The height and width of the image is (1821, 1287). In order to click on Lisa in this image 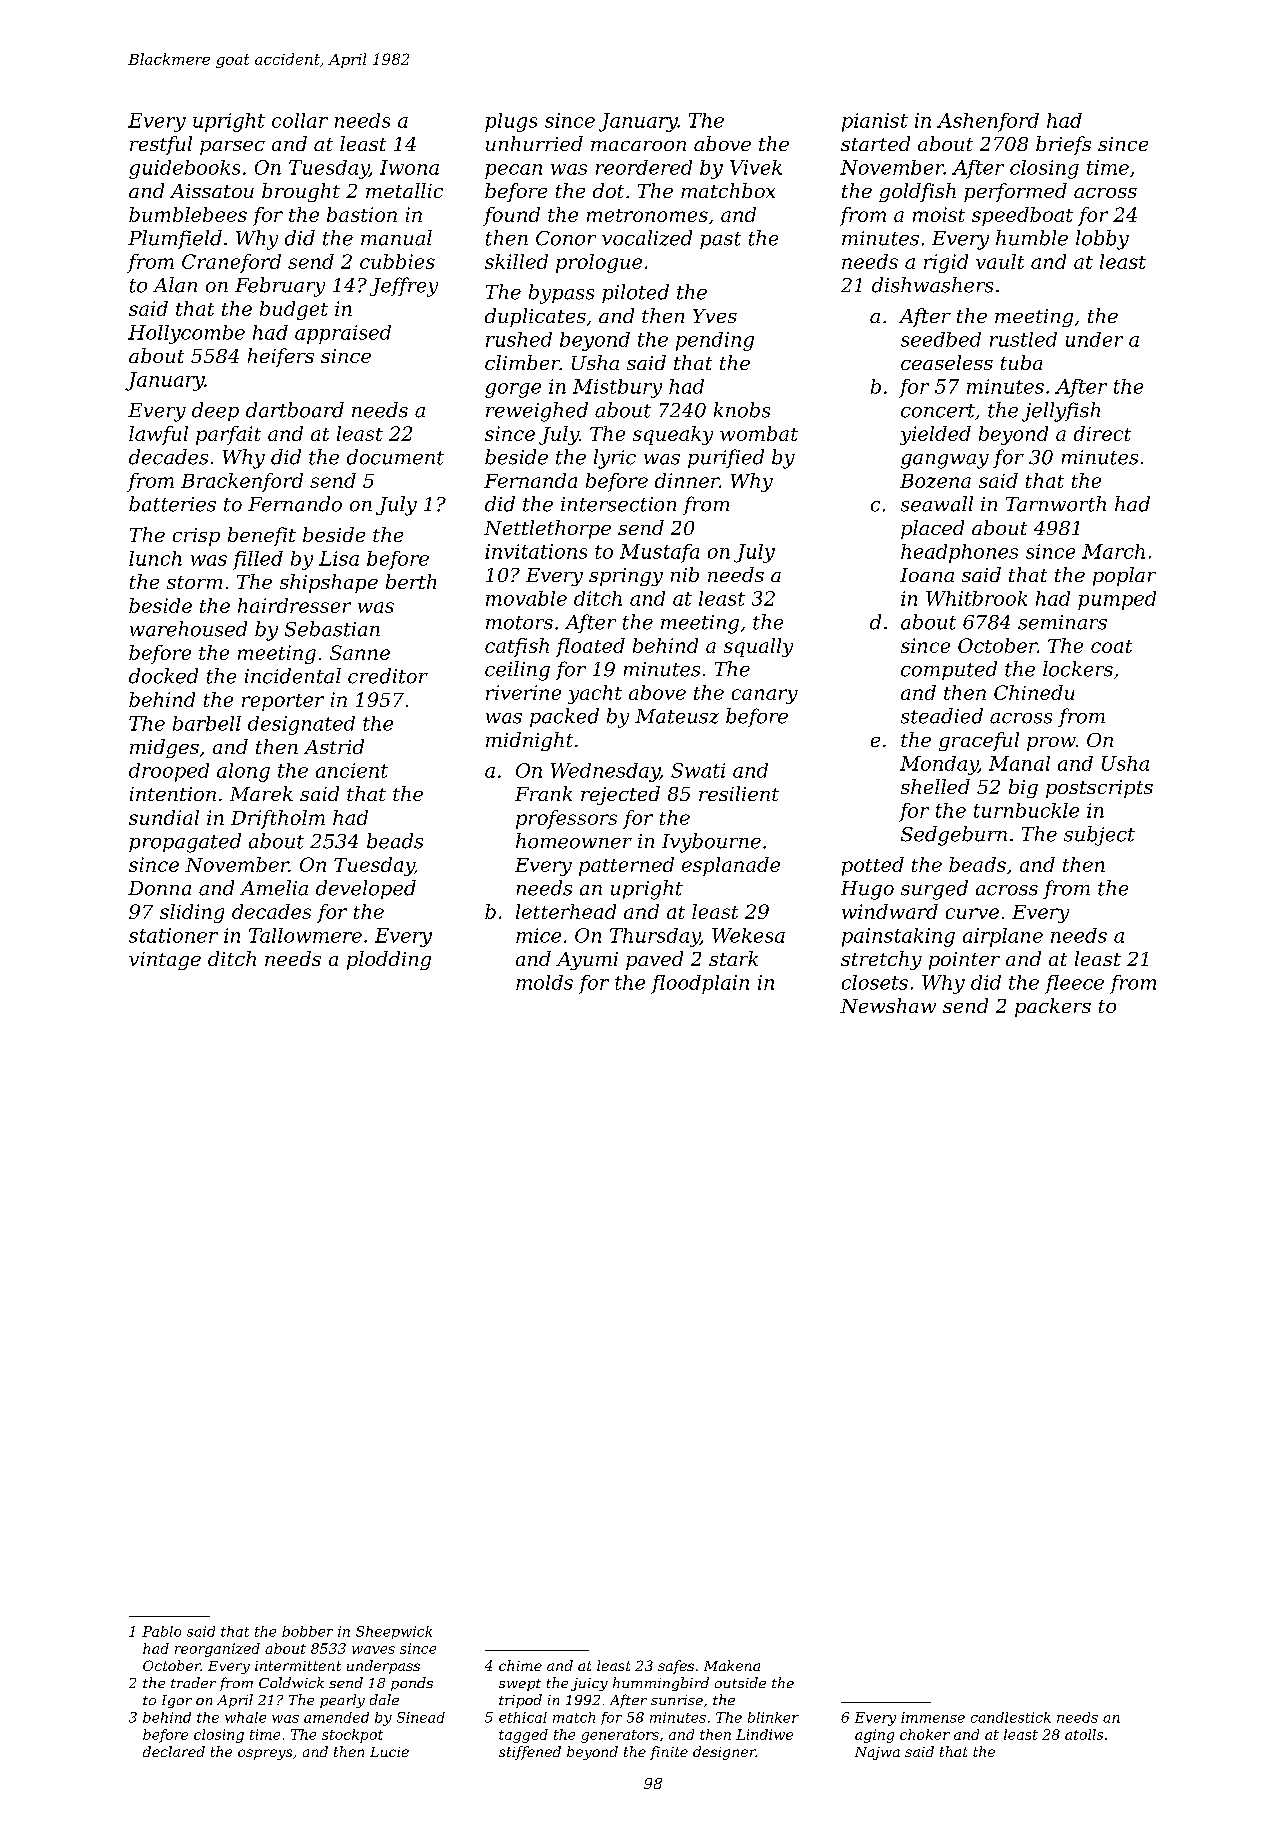, I will do `click(339, 558)`.
